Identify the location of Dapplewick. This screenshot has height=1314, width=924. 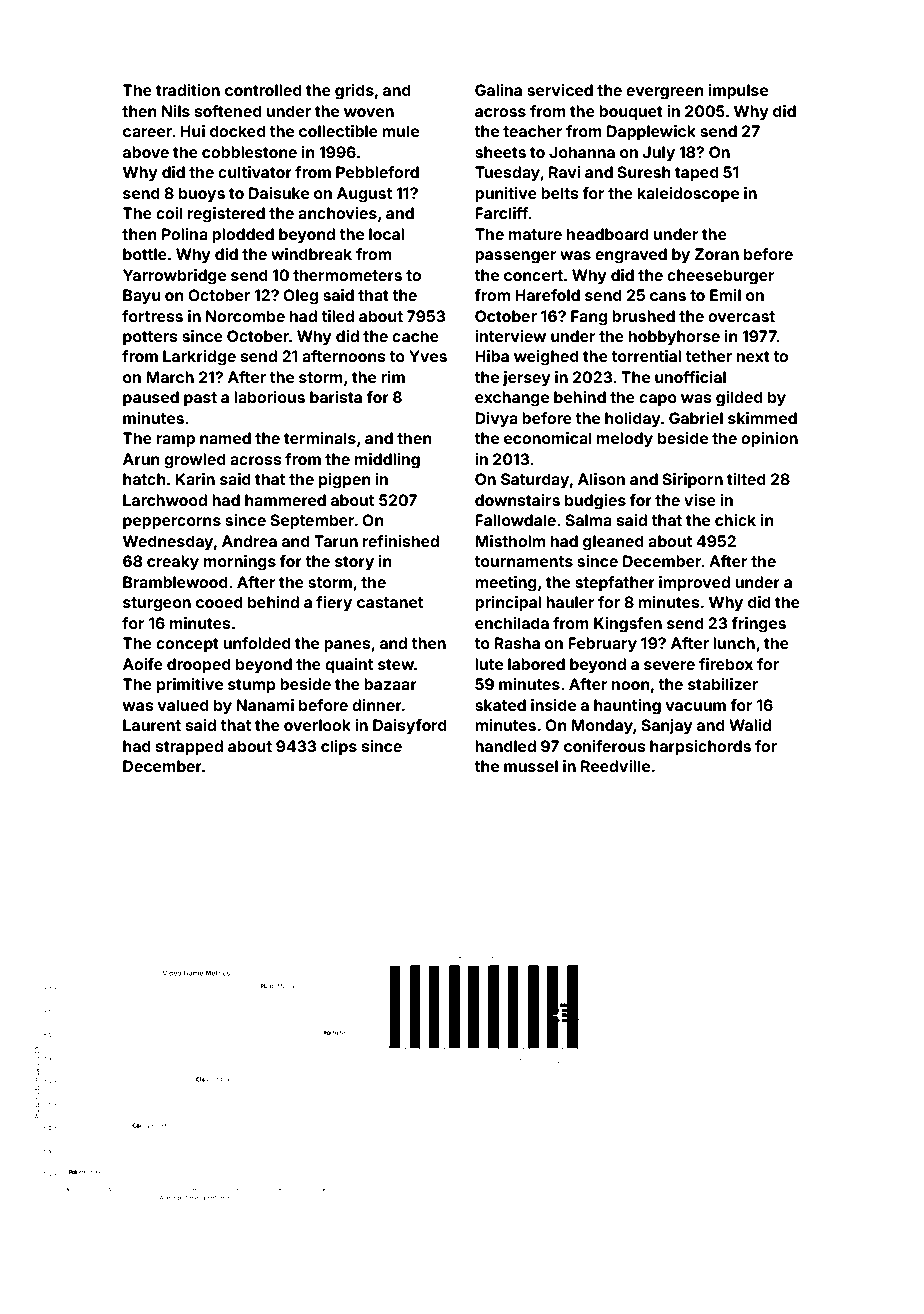
(651, 133).
